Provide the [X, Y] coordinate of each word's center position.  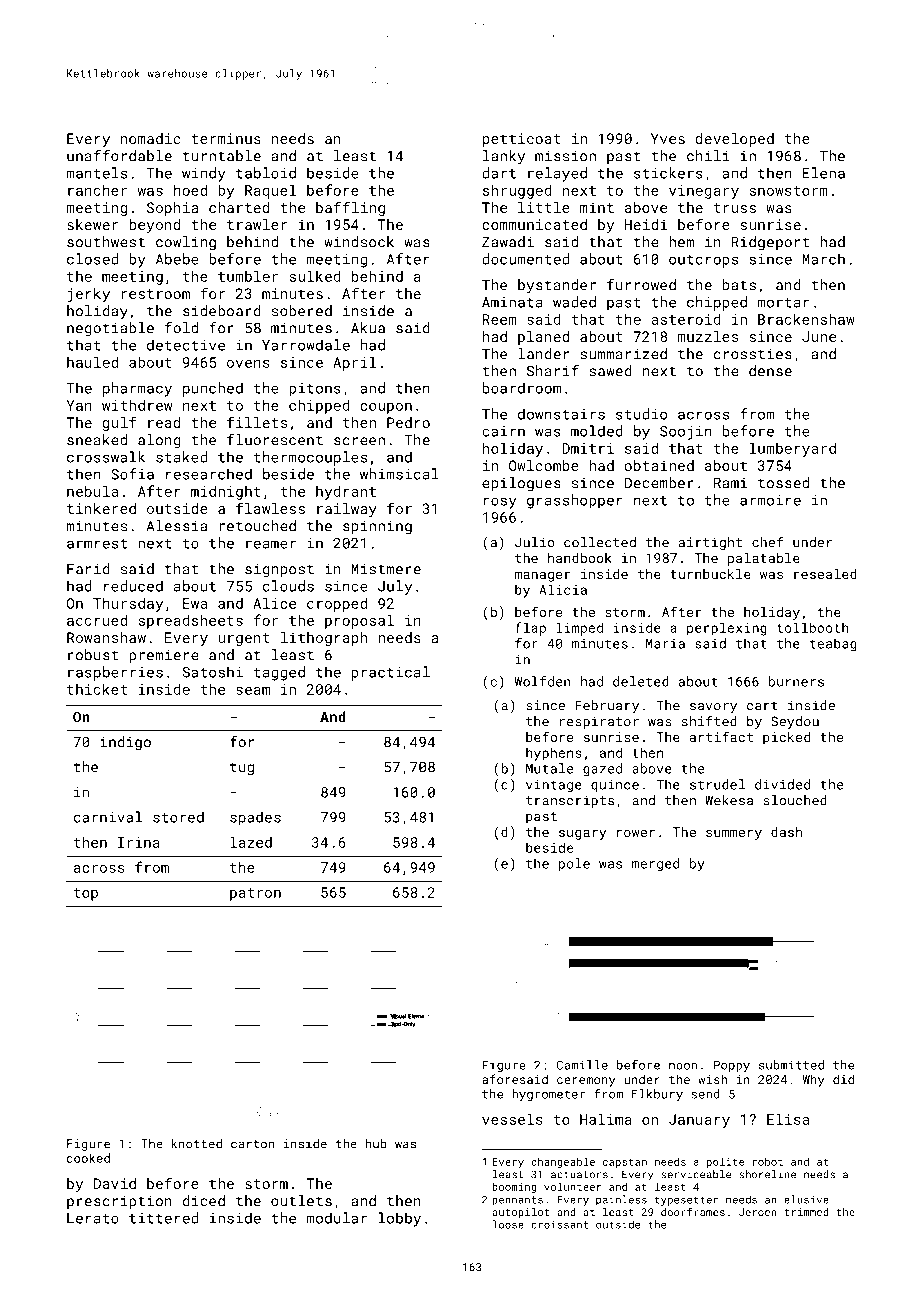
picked [786, 738]
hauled [92, 362]
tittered [163, 1218]
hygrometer [548, 1095]
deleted [641, 681]
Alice [274, 603]
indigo [125, 743]
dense [770, 371]
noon [683, 1066]
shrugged [517, 191]
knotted [196, 1144]
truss [735, 208]
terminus [226, 138]
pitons [315, 390]
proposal [359, 621]
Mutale [549, 768]
